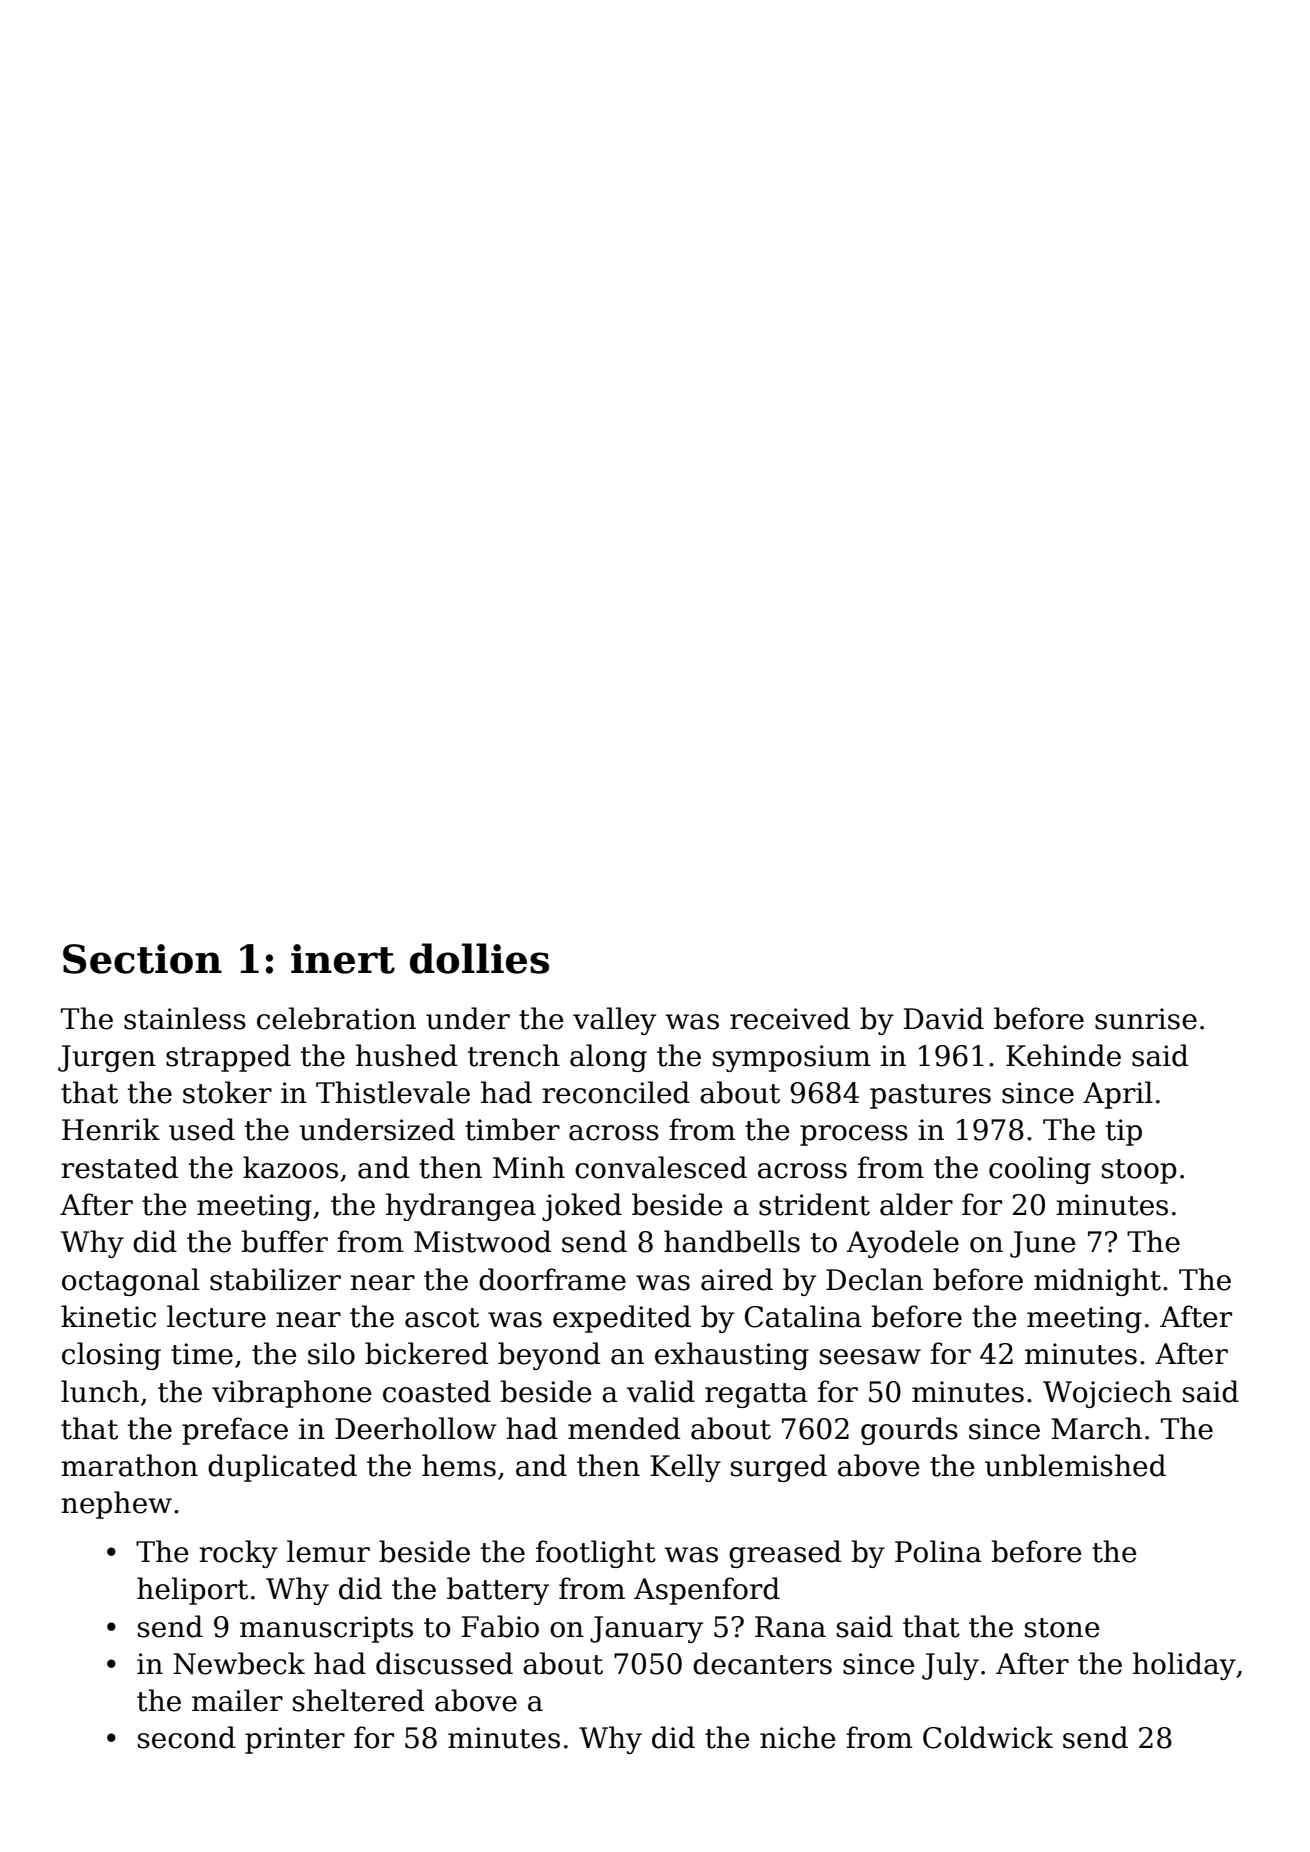  What do you see at coordinates (1107, 1394) in the screenshot?
I see `Wojciech` at bounding box center [1107, 1394].
